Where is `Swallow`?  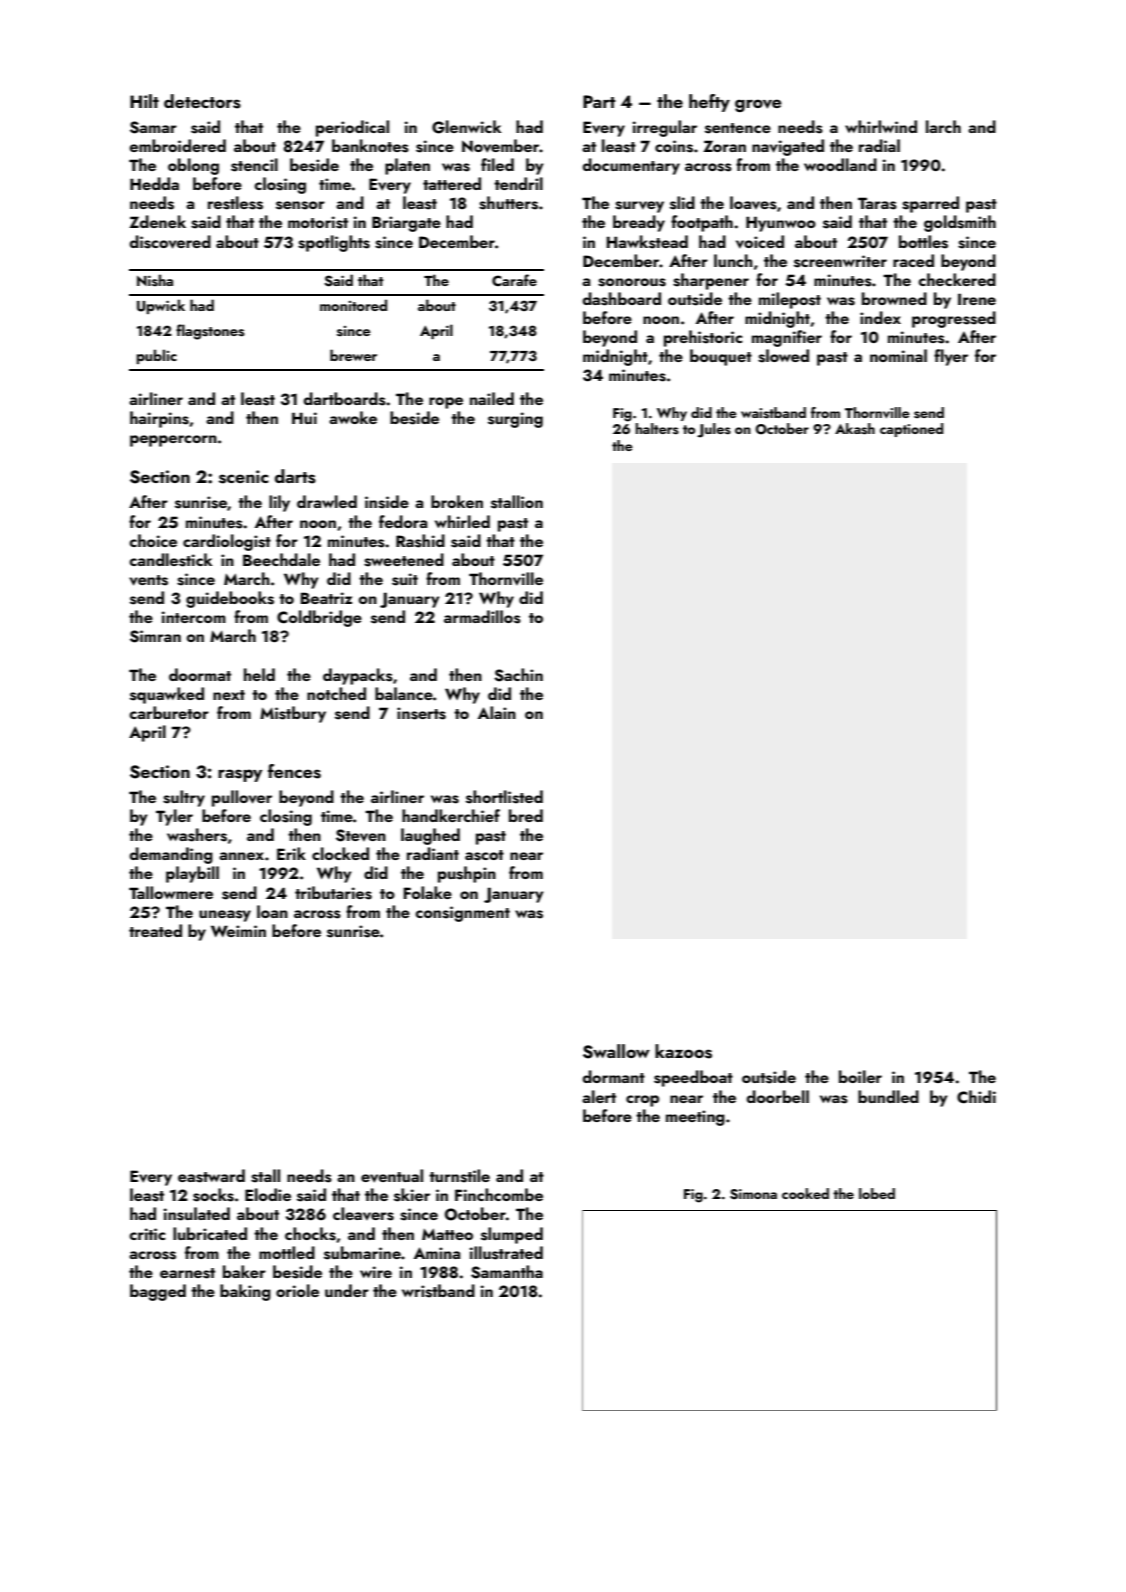
Swallow is located at coordinates (616, 1051).
